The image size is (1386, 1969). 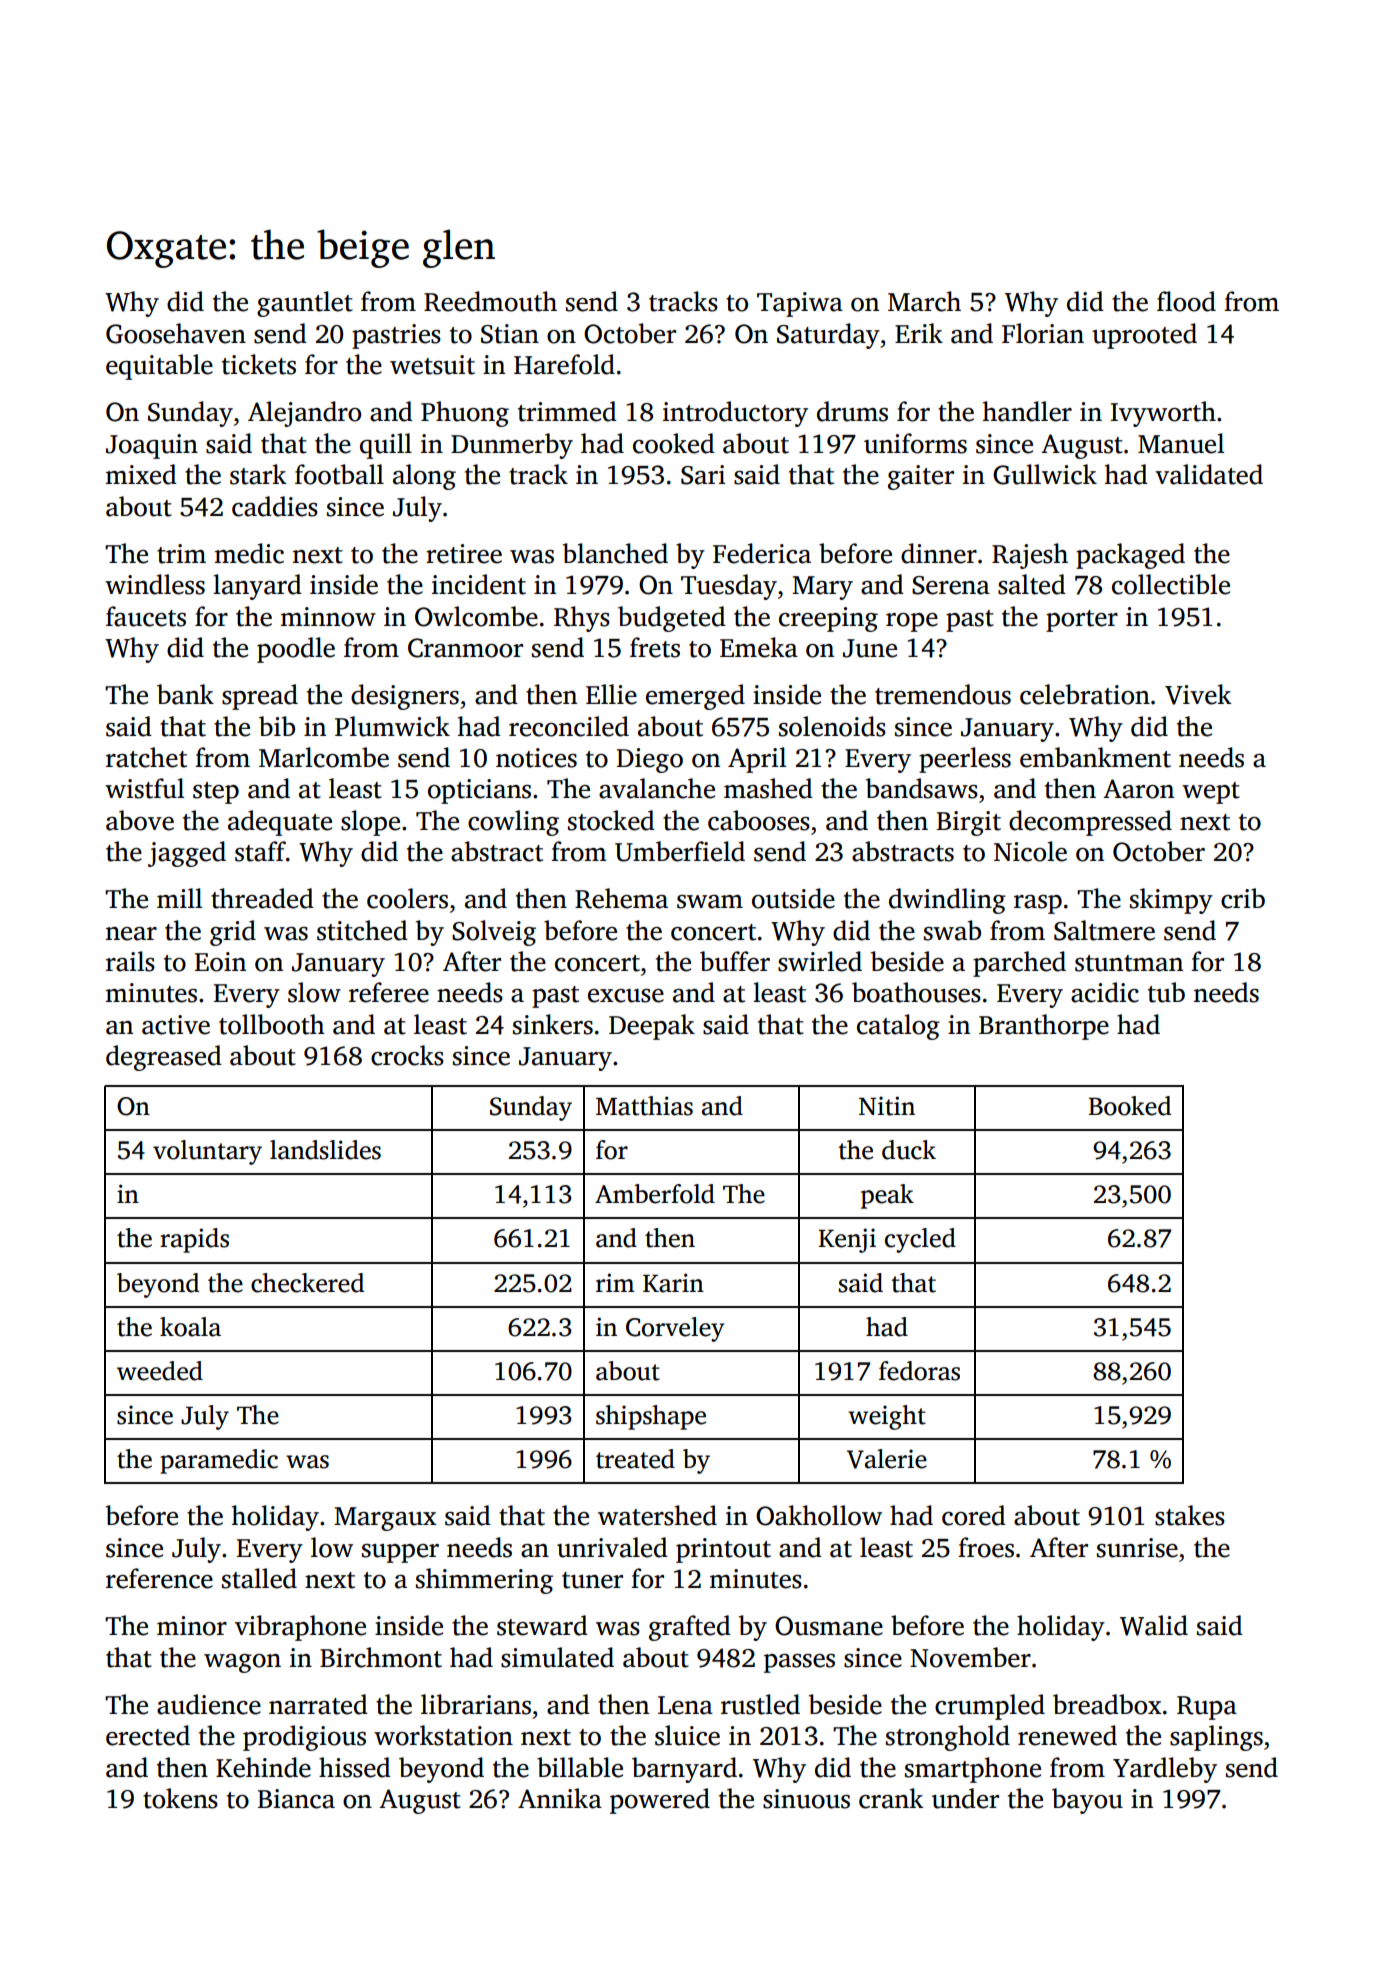 I want to click on Kenji, so click(x=847, y=1240).
